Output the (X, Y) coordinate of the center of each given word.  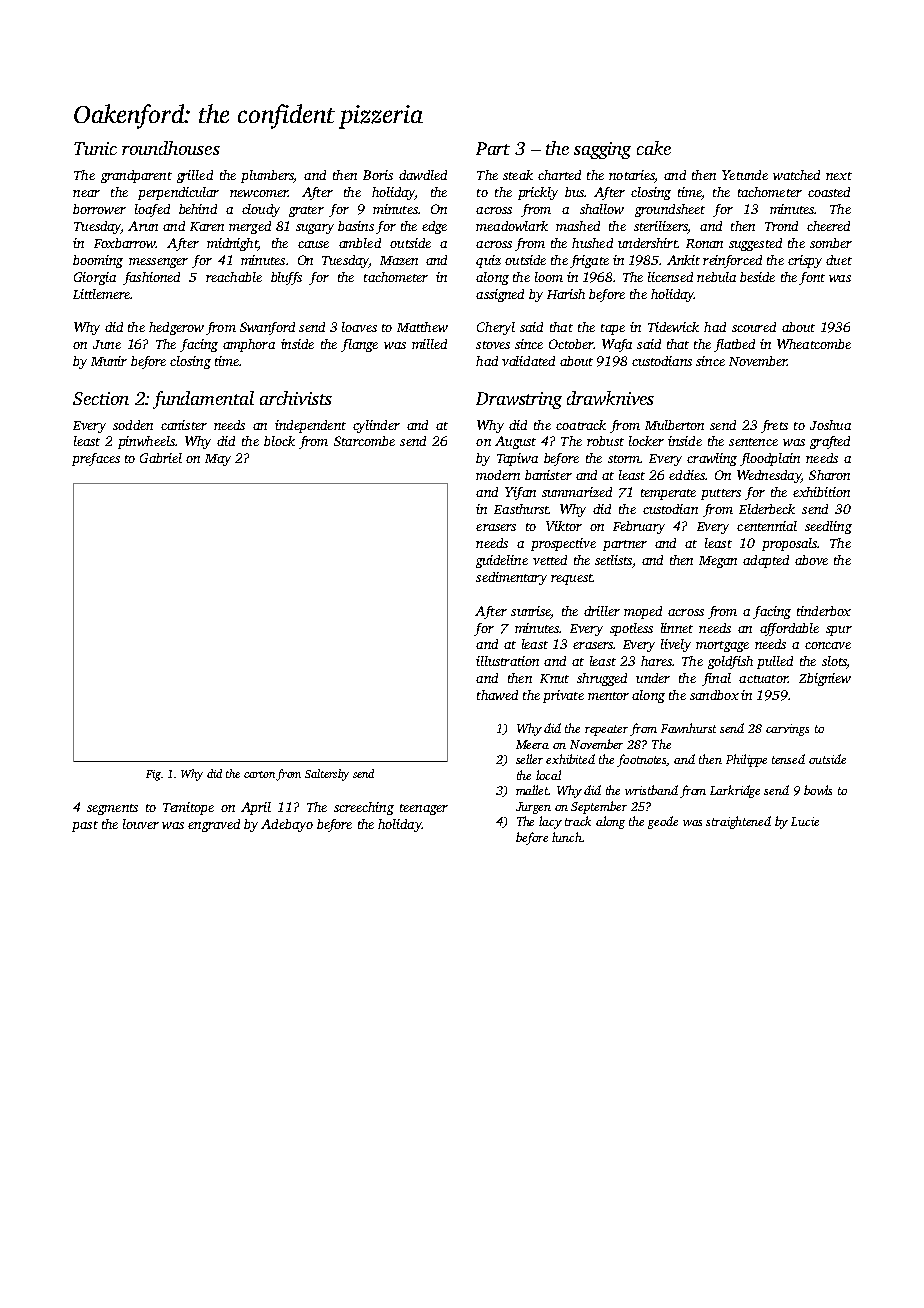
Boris (378, 175)
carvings (787, 730)
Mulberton (674, 425)
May (218, 460)
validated (528, 361)
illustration (507, 661)
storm (624, 459)
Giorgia (95, 278)
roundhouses (171, 148)
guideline (502, 561)
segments (112, 809)
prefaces (96, 459)
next (839, 176)
